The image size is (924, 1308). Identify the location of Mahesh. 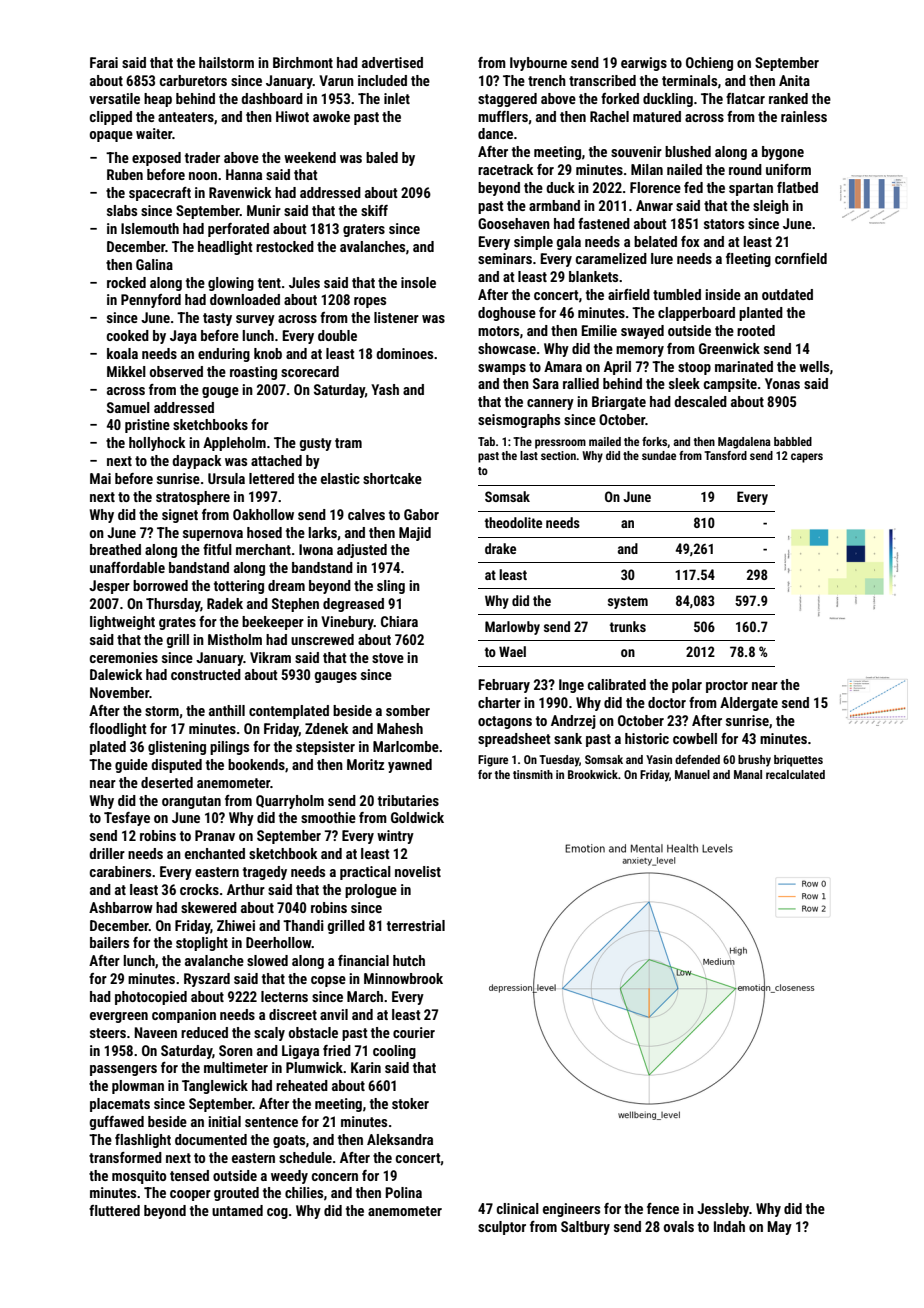
(400, 728).
